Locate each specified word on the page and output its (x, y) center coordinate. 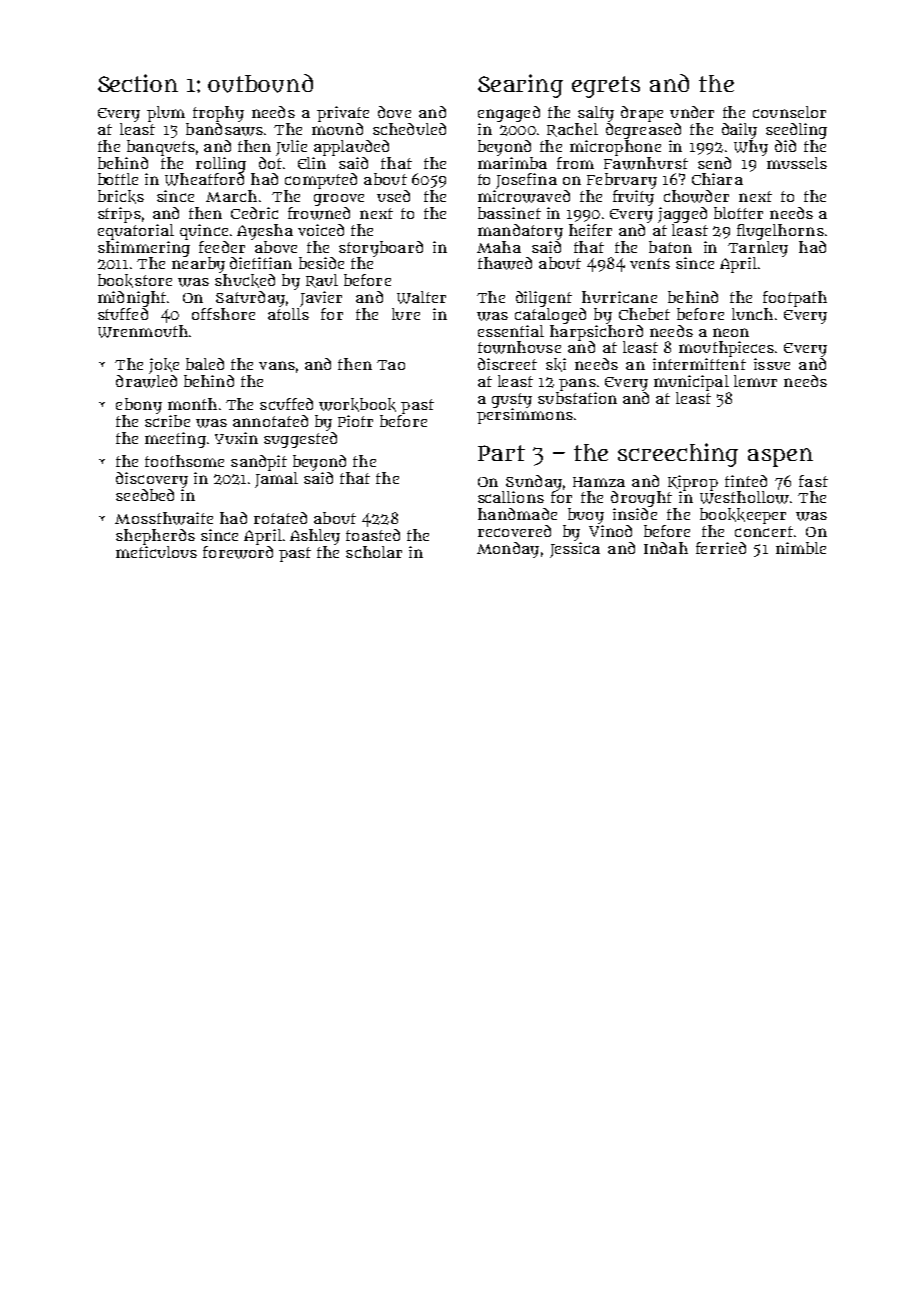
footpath (795, 299)
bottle (118, 179)
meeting (175, 440)
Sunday (534, 483)
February (622, 181)
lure (406, 314)
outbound (260, 83)
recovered (514, 531)
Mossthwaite (164, 518)
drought (641, 499)
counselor (789, 112)
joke (164, 366)
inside (635, 514)
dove (394, 112)
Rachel (572, 130)
